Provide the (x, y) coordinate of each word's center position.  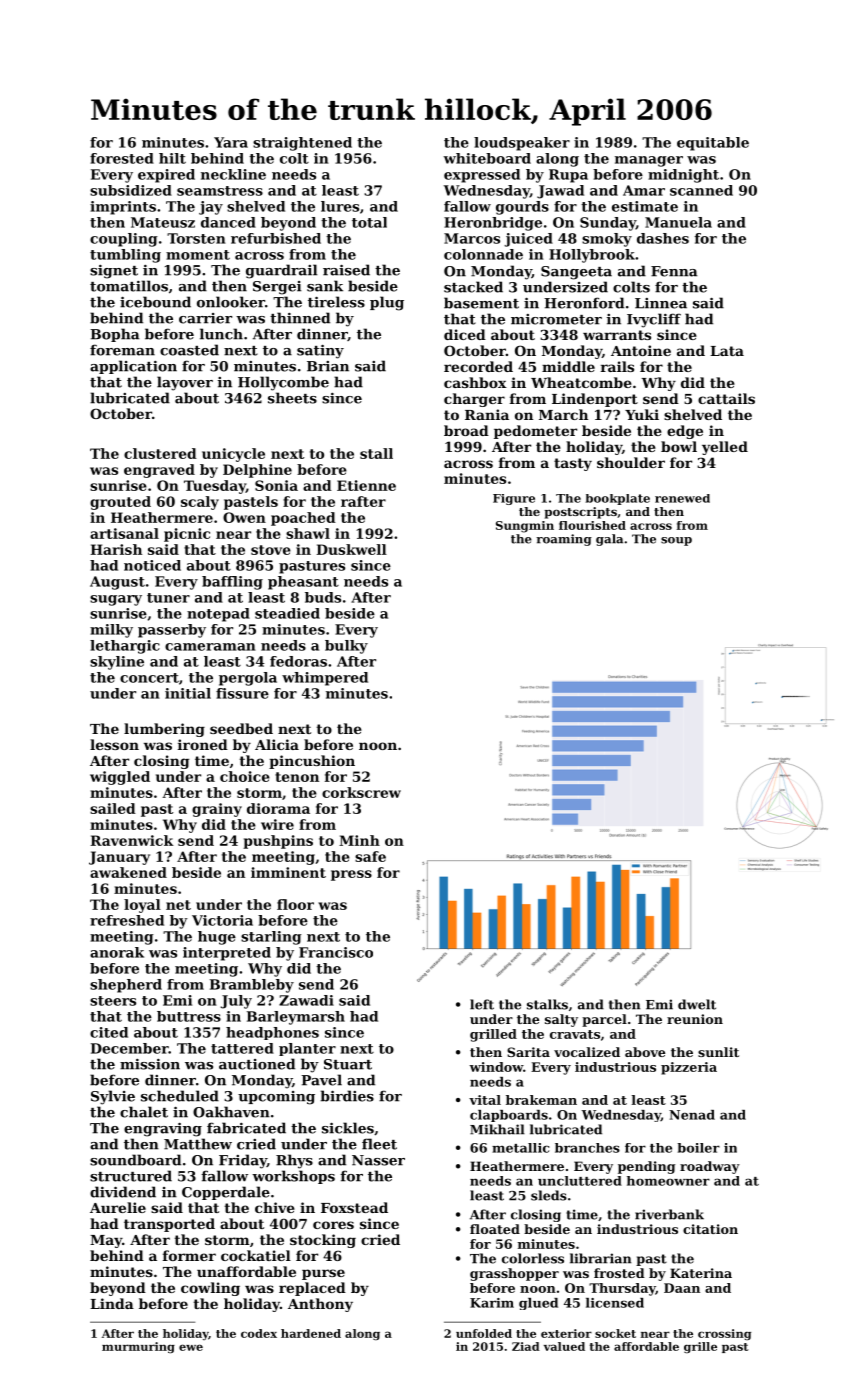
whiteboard (487, 158)
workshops (293, 1177)
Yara (231, 142)
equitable (713, 144)
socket (615, 1333)
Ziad (526, 1346)
